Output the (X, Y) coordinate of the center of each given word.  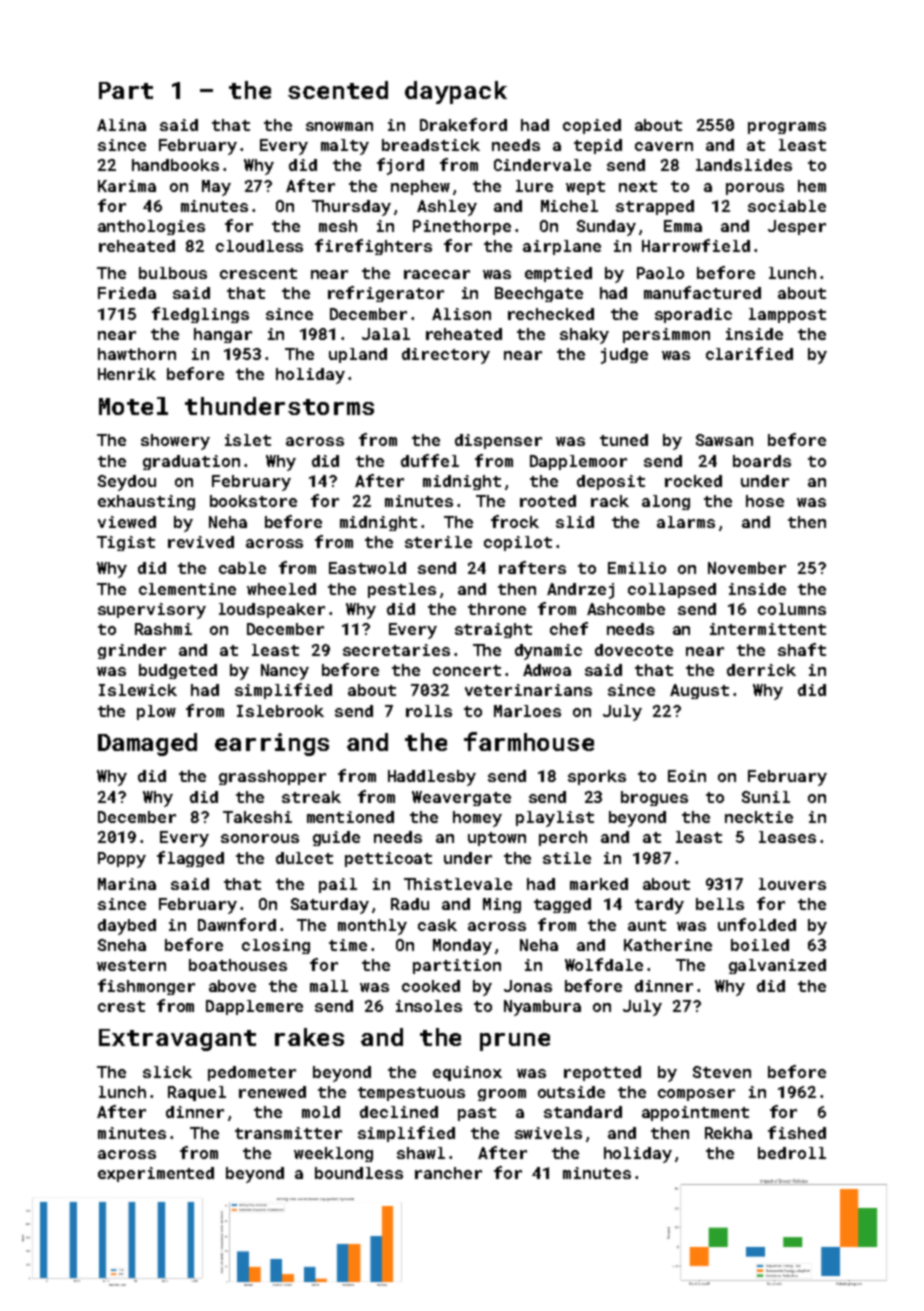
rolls (429, 711)
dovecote (634, 650)
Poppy (122, 860)
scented (338, 90)
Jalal (386, 334)
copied (592, 126)
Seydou (127, 483)
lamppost (787, 315)
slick (167, 1072)
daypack (456, 92)
